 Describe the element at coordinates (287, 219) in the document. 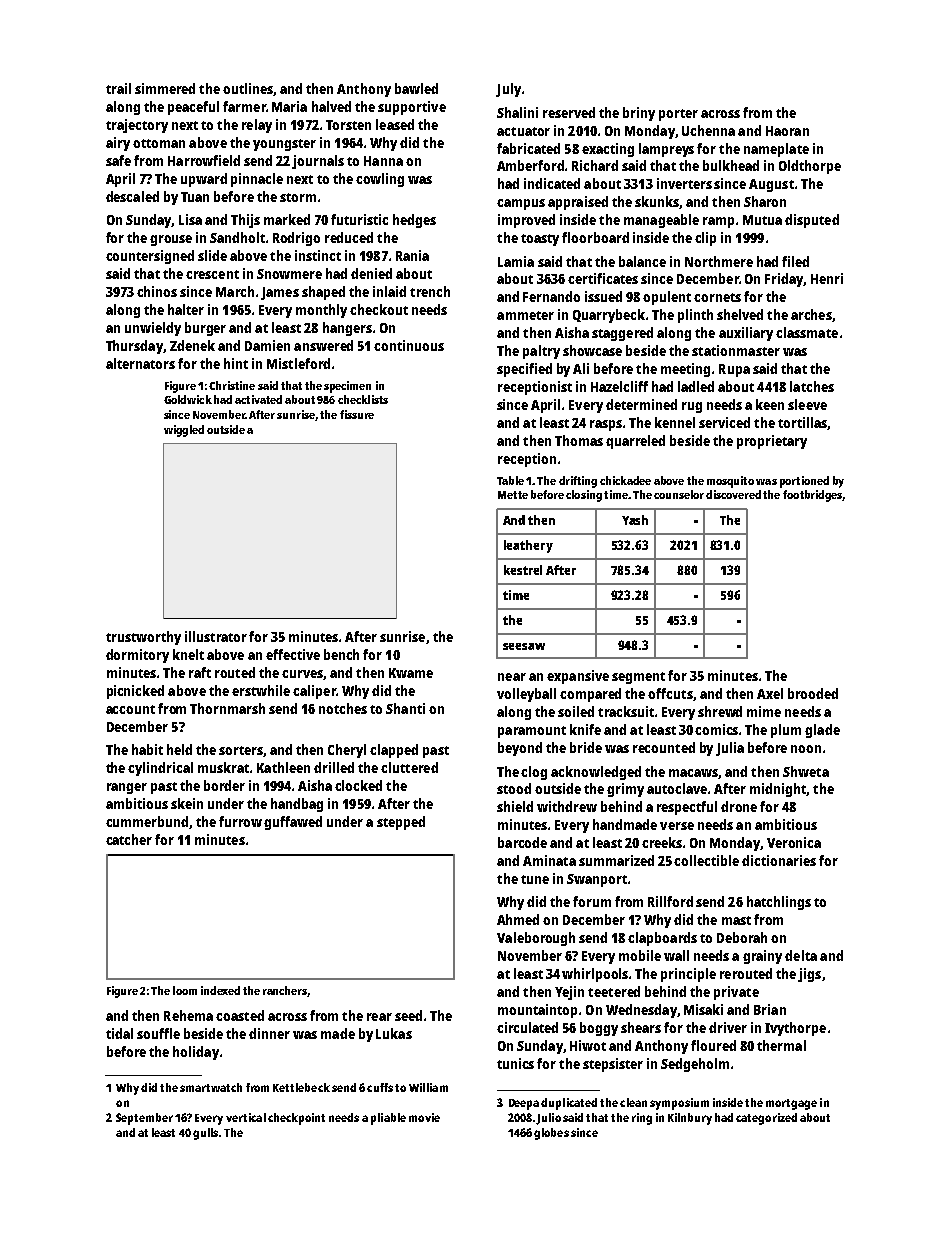

I see `marked` at that location.
